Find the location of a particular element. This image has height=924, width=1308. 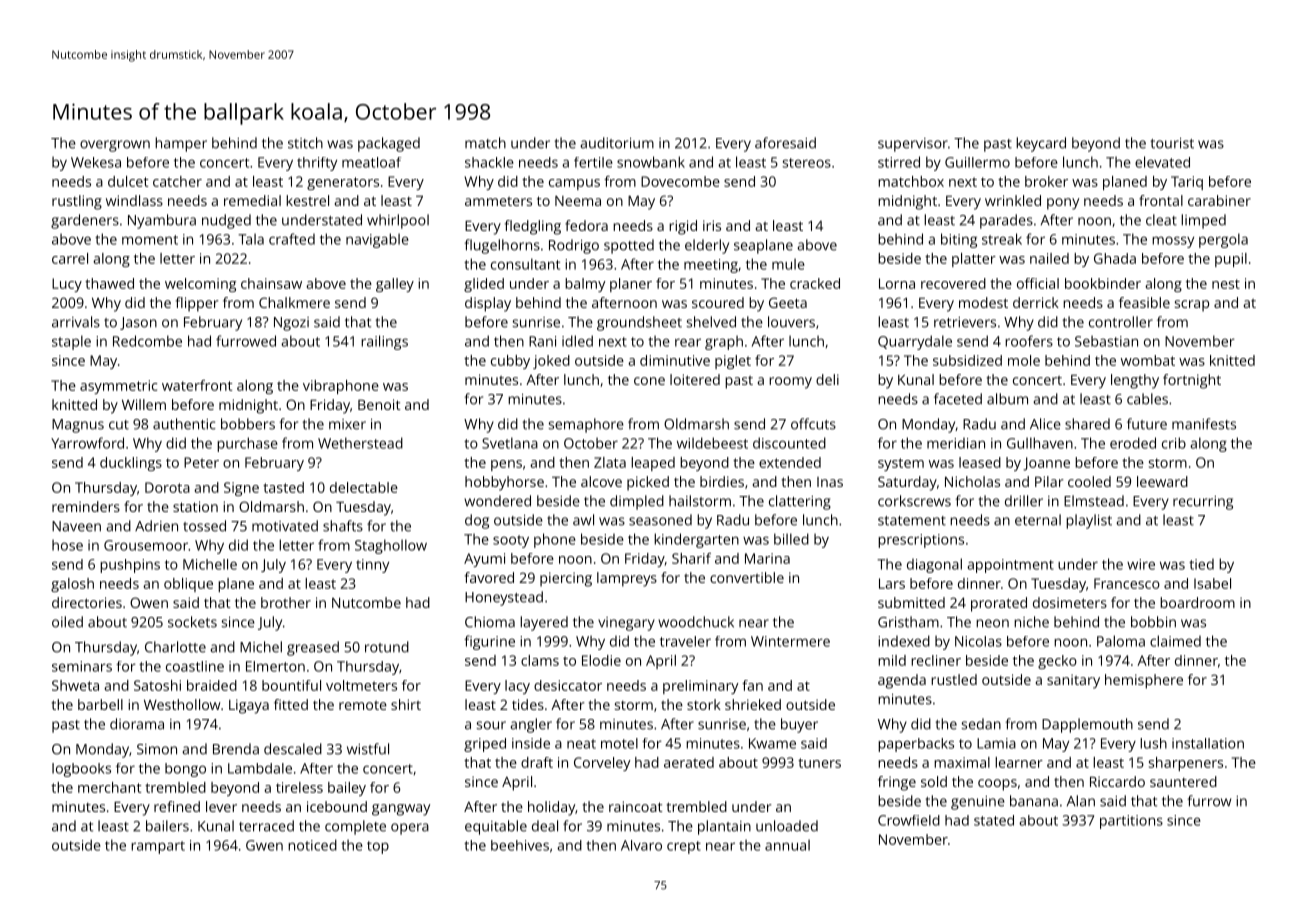

ducklings is located at coordinates (131, 464).
